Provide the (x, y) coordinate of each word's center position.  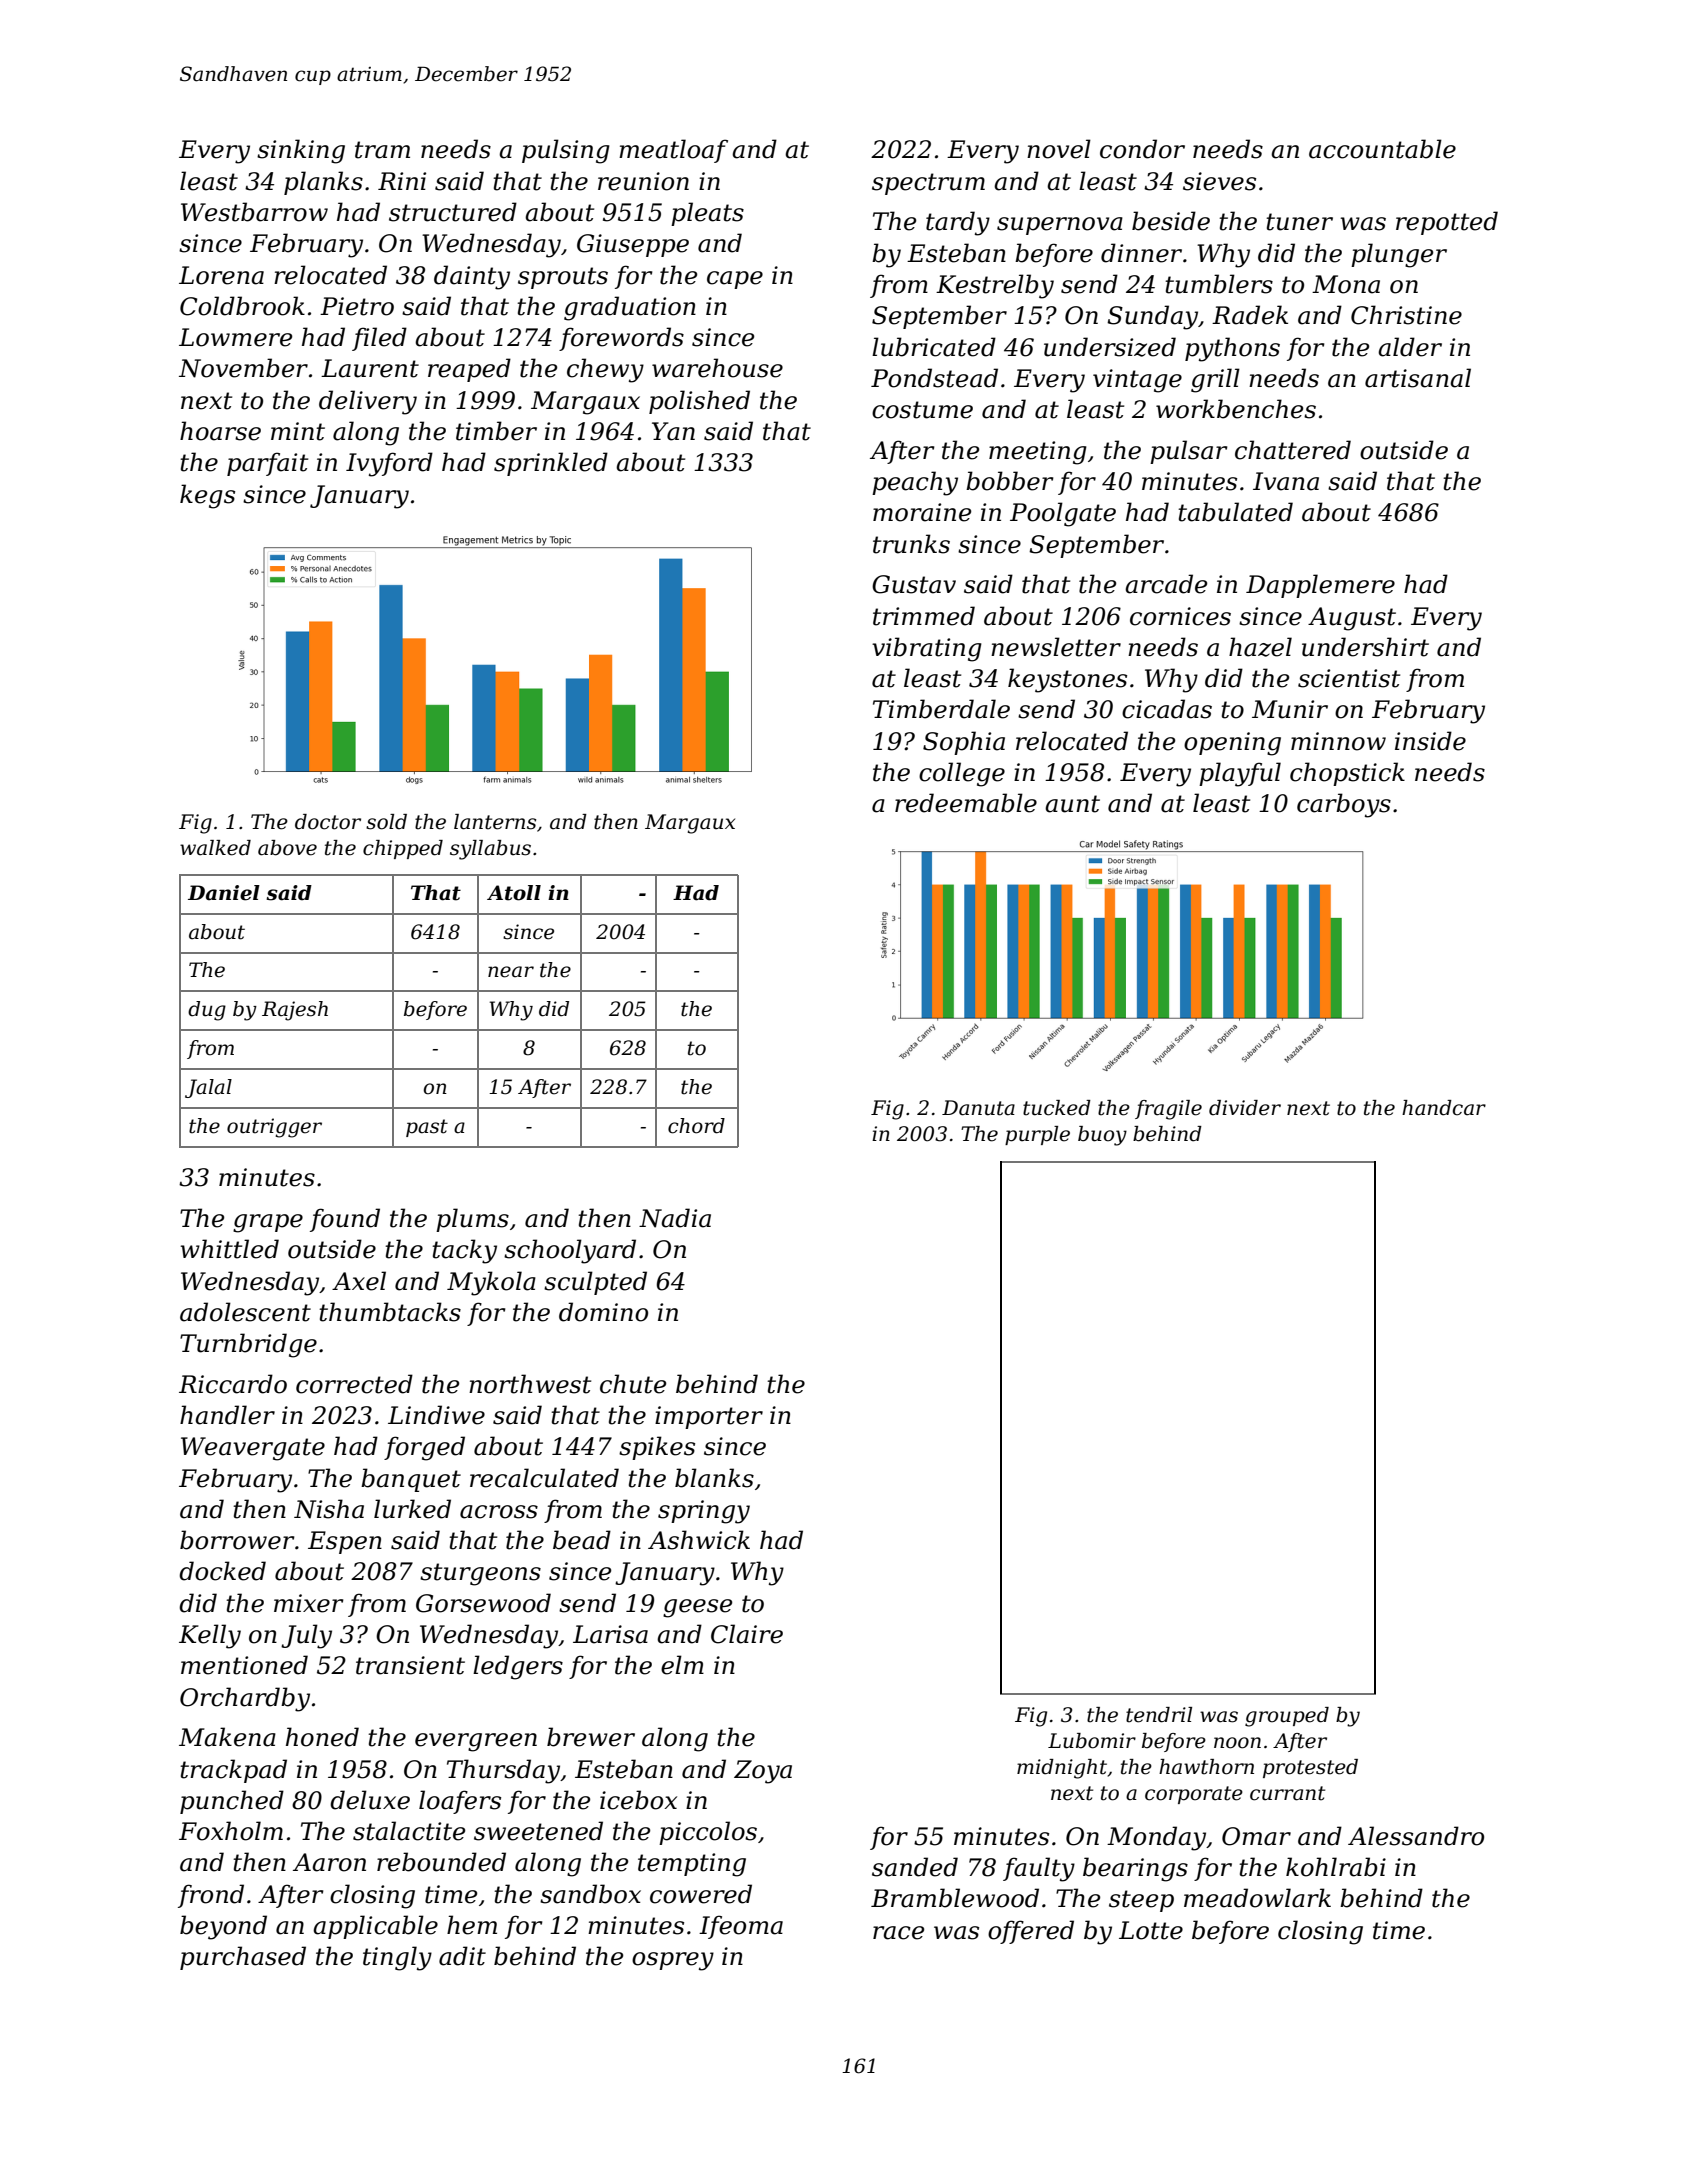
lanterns (495, 822)
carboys (1344, 805)
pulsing (566, 151)
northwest (530, 1384)
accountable (1382, 149)
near (511, 972)
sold (386, 822)
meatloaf (673, 151)
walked (215, 848)
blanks (714, 1478)
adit (462, 1956)
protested (1310, 1768)
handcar (1444, 1108)
